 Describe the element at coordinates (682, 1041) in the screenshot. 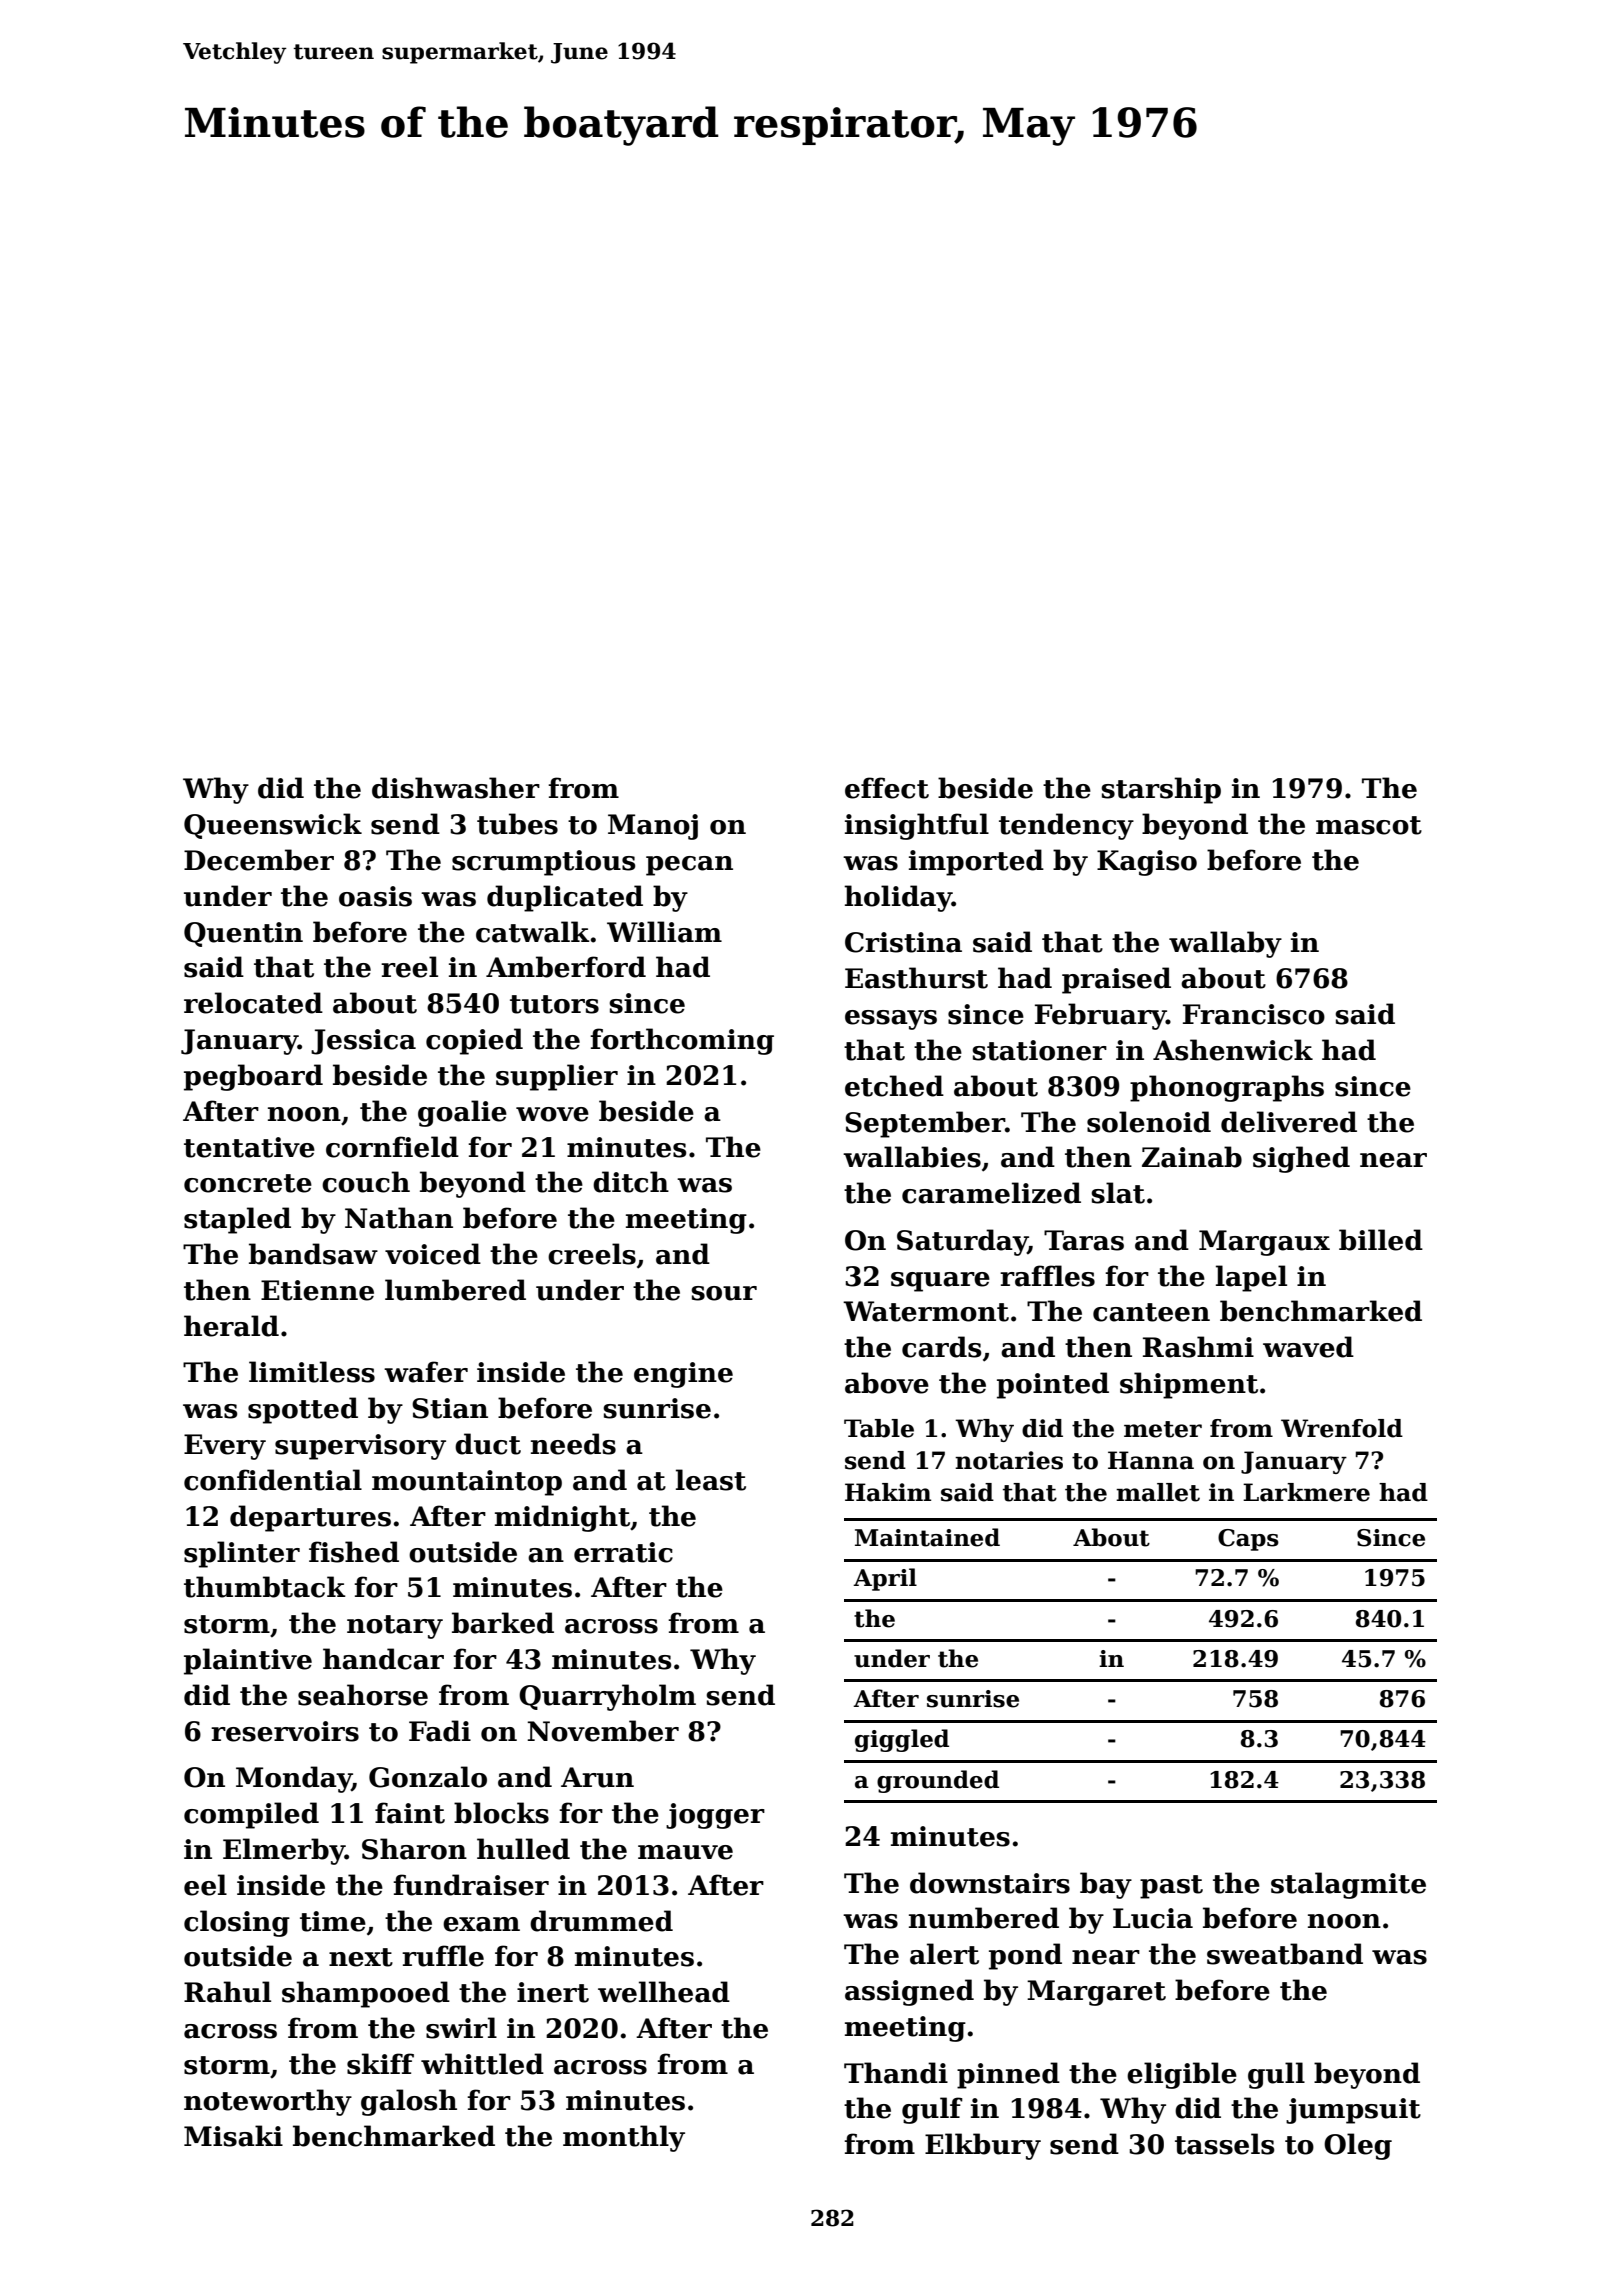

I see `forthcoming` at that location.
